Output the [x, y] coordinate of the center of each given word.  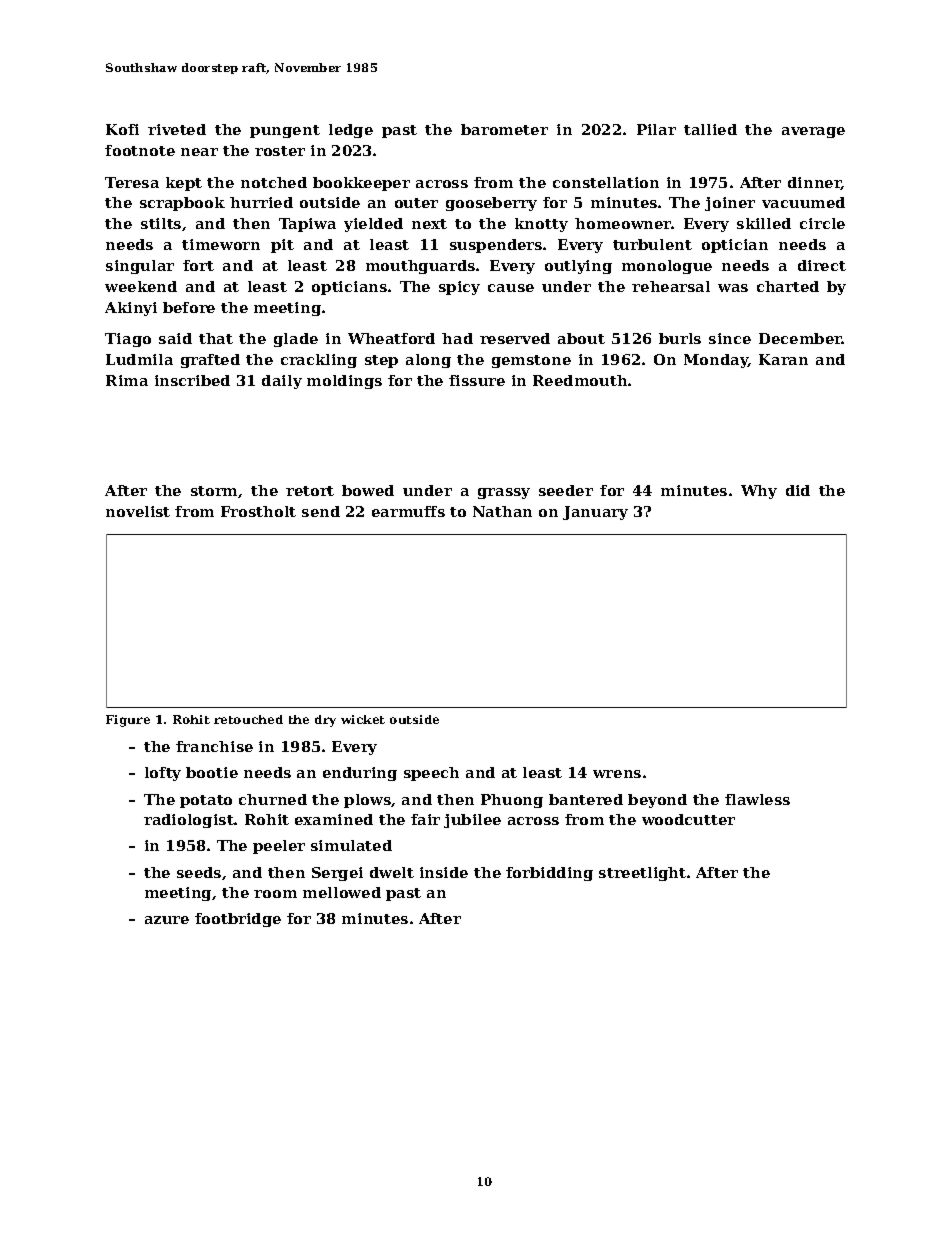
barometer [504, 129]
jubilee [472, 821]
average [813, 132]
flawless [757, 799]
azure [167, 920]
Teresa [132, 182]
